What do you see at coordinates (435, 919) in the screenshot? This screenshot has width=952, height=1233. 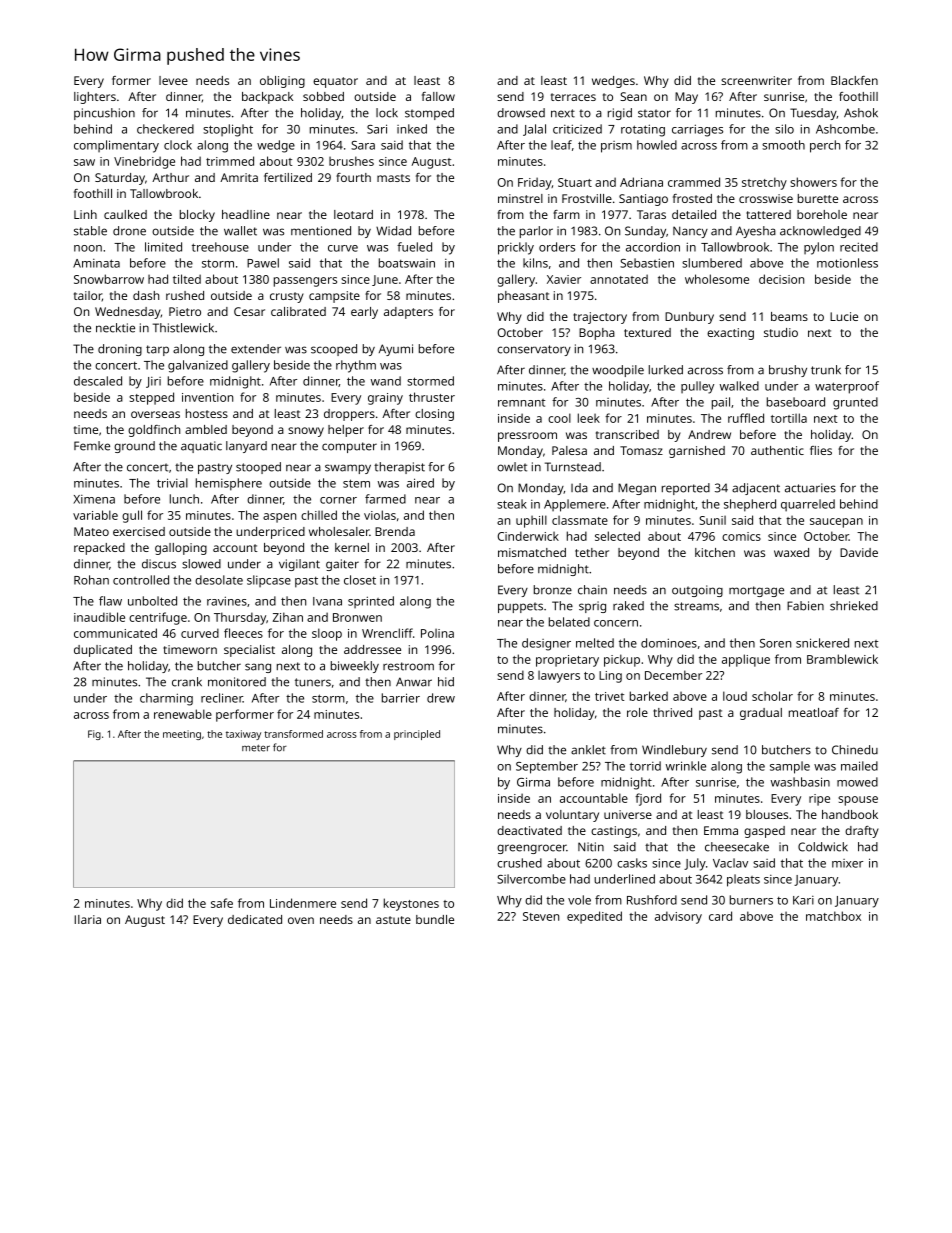 I see `bundle` at bounding box center [435, 919].
